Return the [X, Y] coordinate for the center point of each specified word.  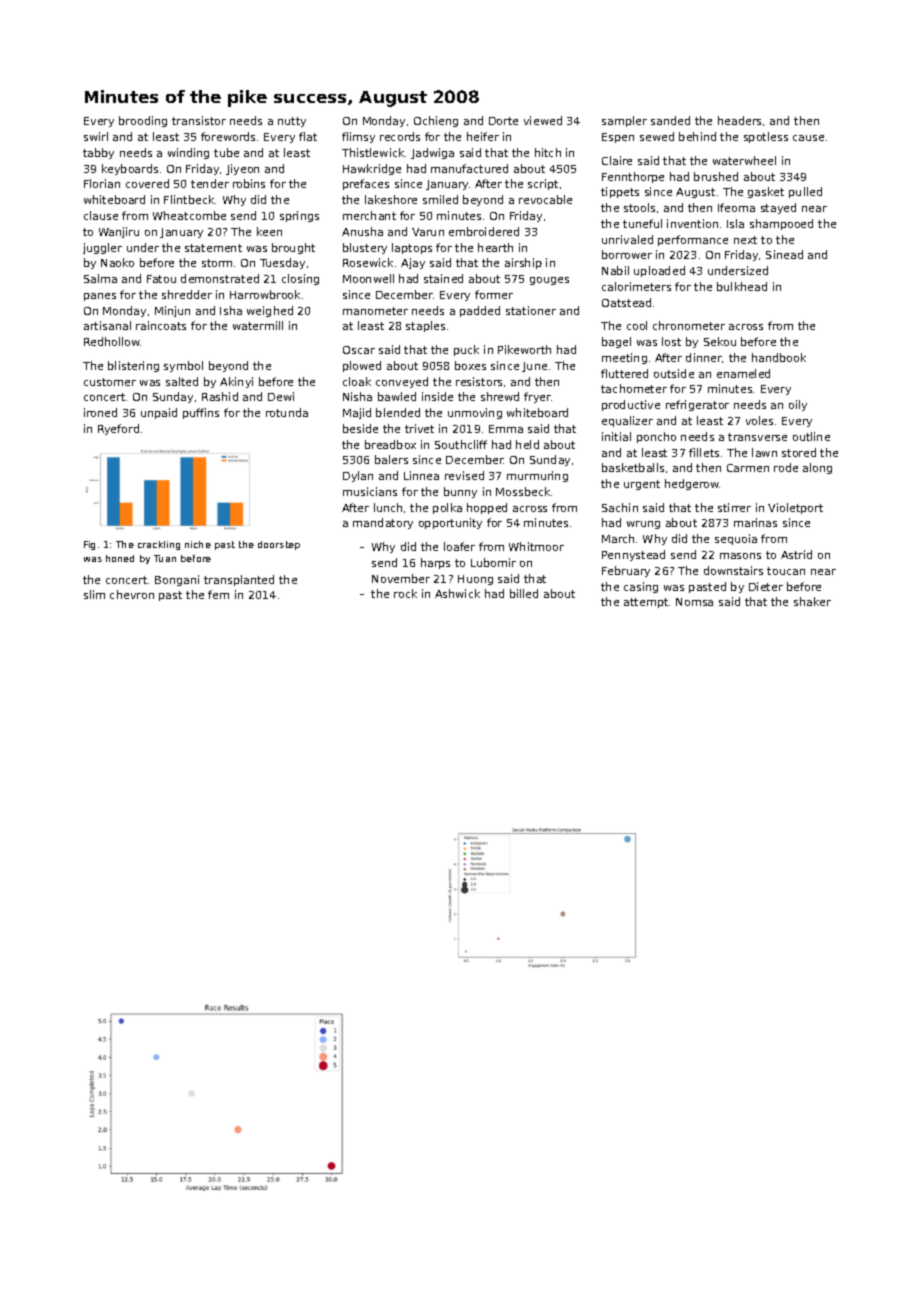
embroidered [484, 231]
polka [447, 508]
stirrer [734, 507]
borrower [627, 254]
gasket [766, 192]
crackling [159, 545]
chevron [132, 594]
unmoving [475, 413]
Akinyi [236, 382]
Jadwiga [432, 153]
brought [293, 248]
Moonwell [368, 278]
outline [811, 436]
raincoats [161, 325]
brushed [716, 176]
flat [308, 136]
